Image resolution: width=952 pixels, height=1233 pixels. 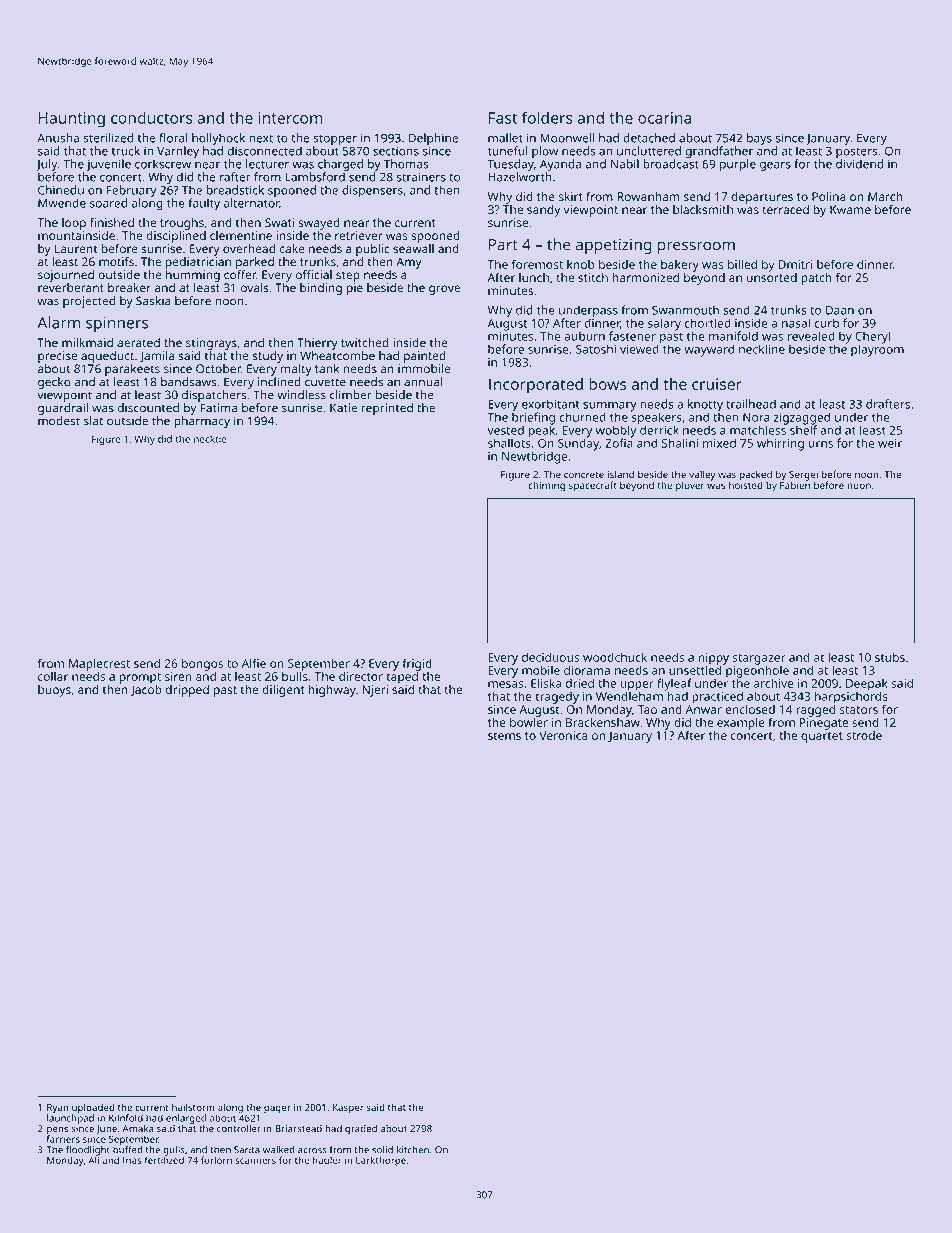 I want to click on pager, so click(x=277, y=1109).
